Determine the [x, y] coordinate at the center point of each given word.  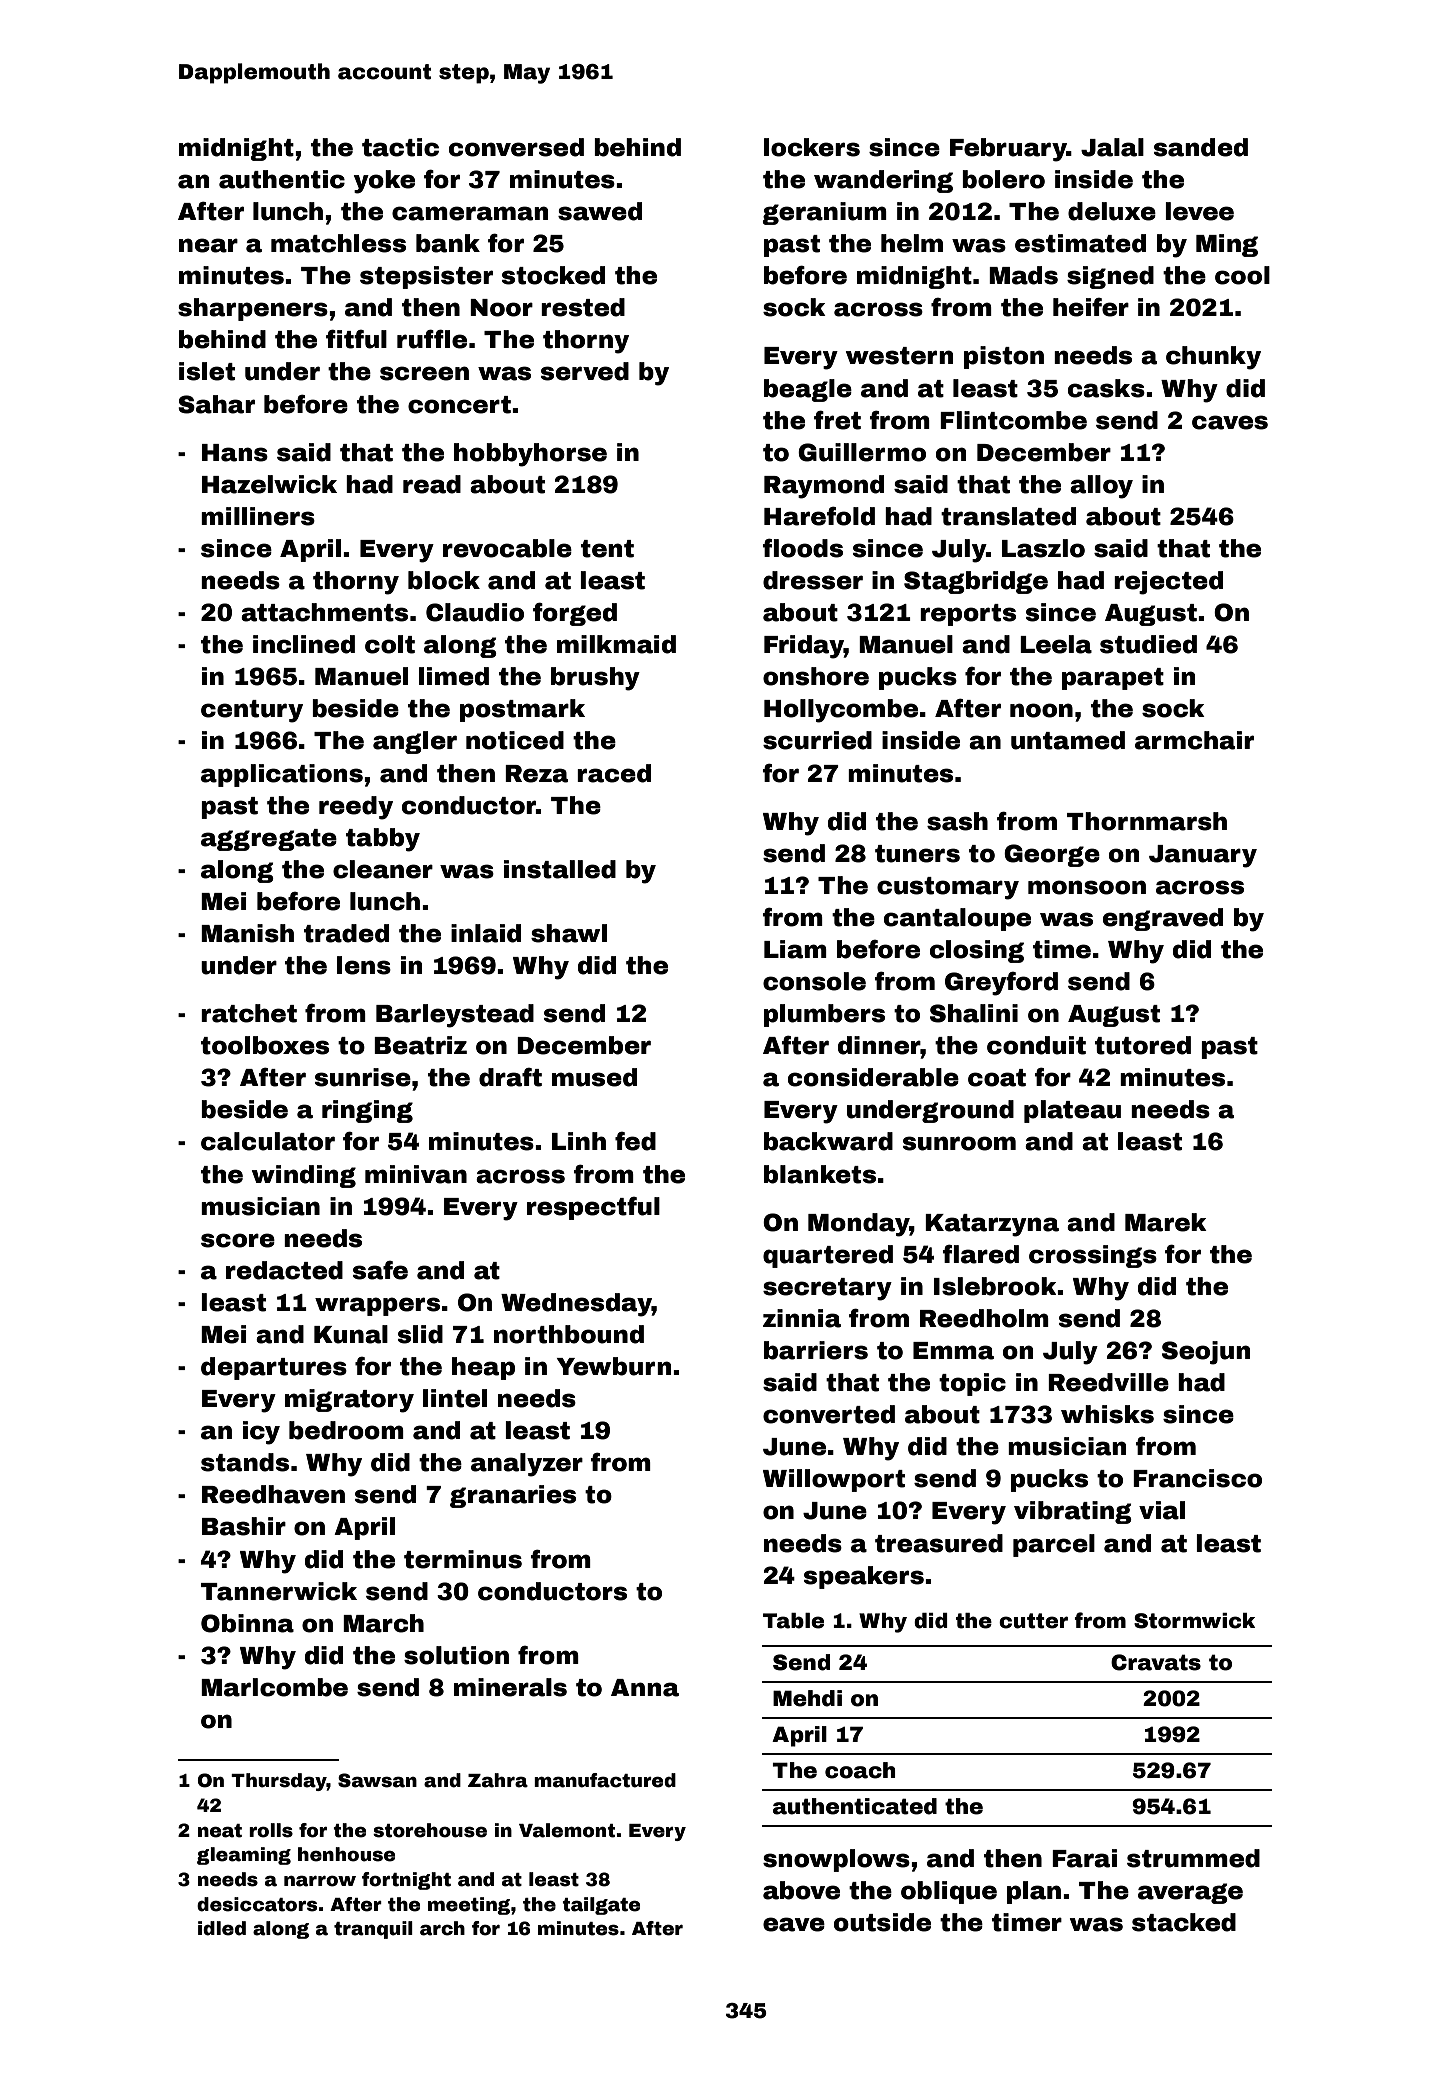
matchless [338, 243]
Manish [247, 933]
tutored [1143, 1045]
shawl [569, 933]
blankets [820, 1174]
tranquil [373, 1930]
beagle [808, 390]
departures [274, 1368]
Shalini [974, 1013]
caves [1230, 422]
